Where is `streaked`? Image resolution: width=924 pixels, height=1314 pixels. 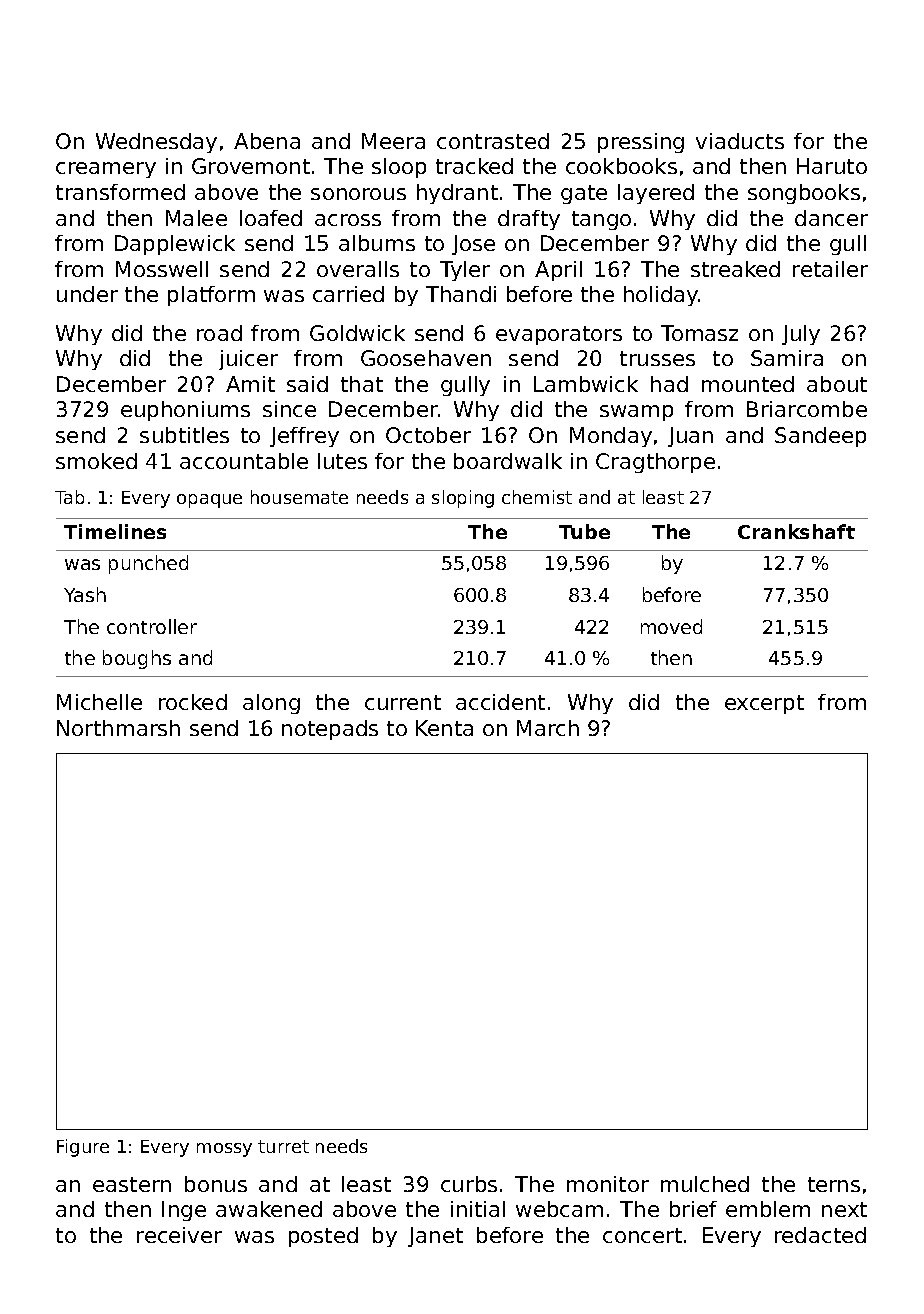 streaked is located at coordinates (735, 269).
